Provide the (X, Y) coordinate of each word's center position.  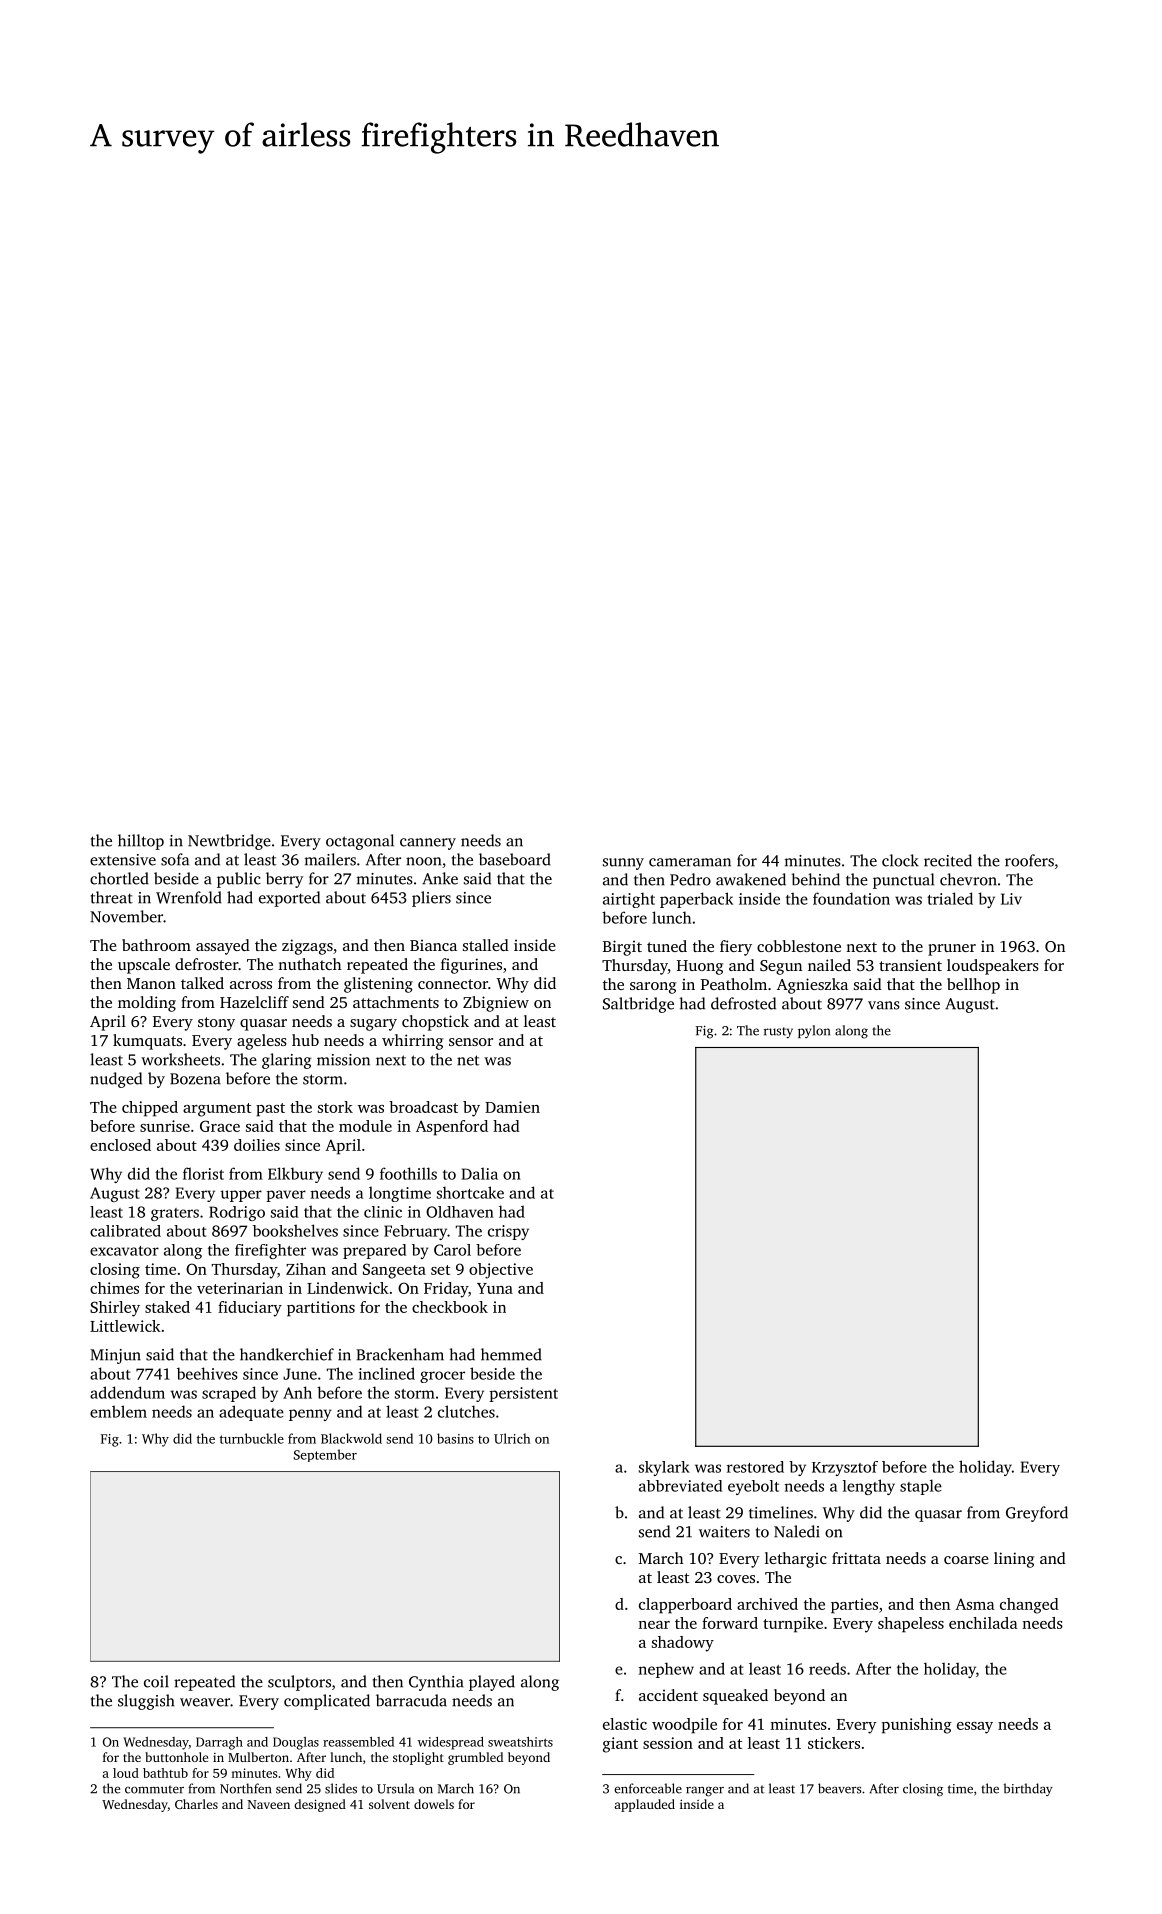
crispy (508, 1232)
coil (156, 1681)
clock (900, 860)
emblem (118, 1411)
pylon (814, 1031)
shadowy (683, 1644)
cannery (428, 844)
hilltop (141, 842)
